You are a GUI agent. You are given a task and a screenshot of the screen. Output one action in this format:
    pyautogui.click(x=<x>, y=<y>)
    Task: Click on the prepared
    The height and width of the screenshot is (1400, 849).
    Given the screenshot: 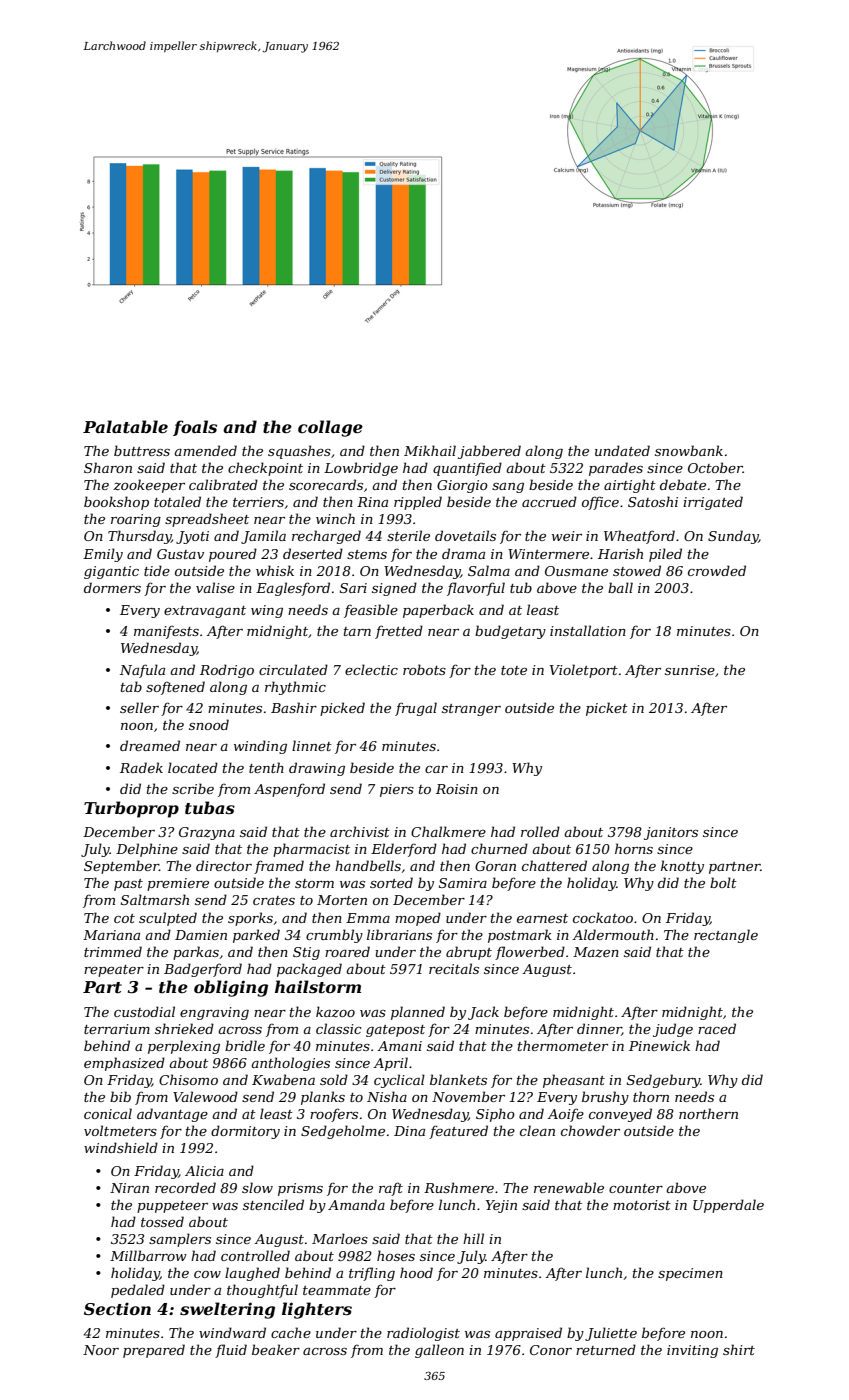 What is the action you would take?
    pyautogui.click(x=154, y=1351)
